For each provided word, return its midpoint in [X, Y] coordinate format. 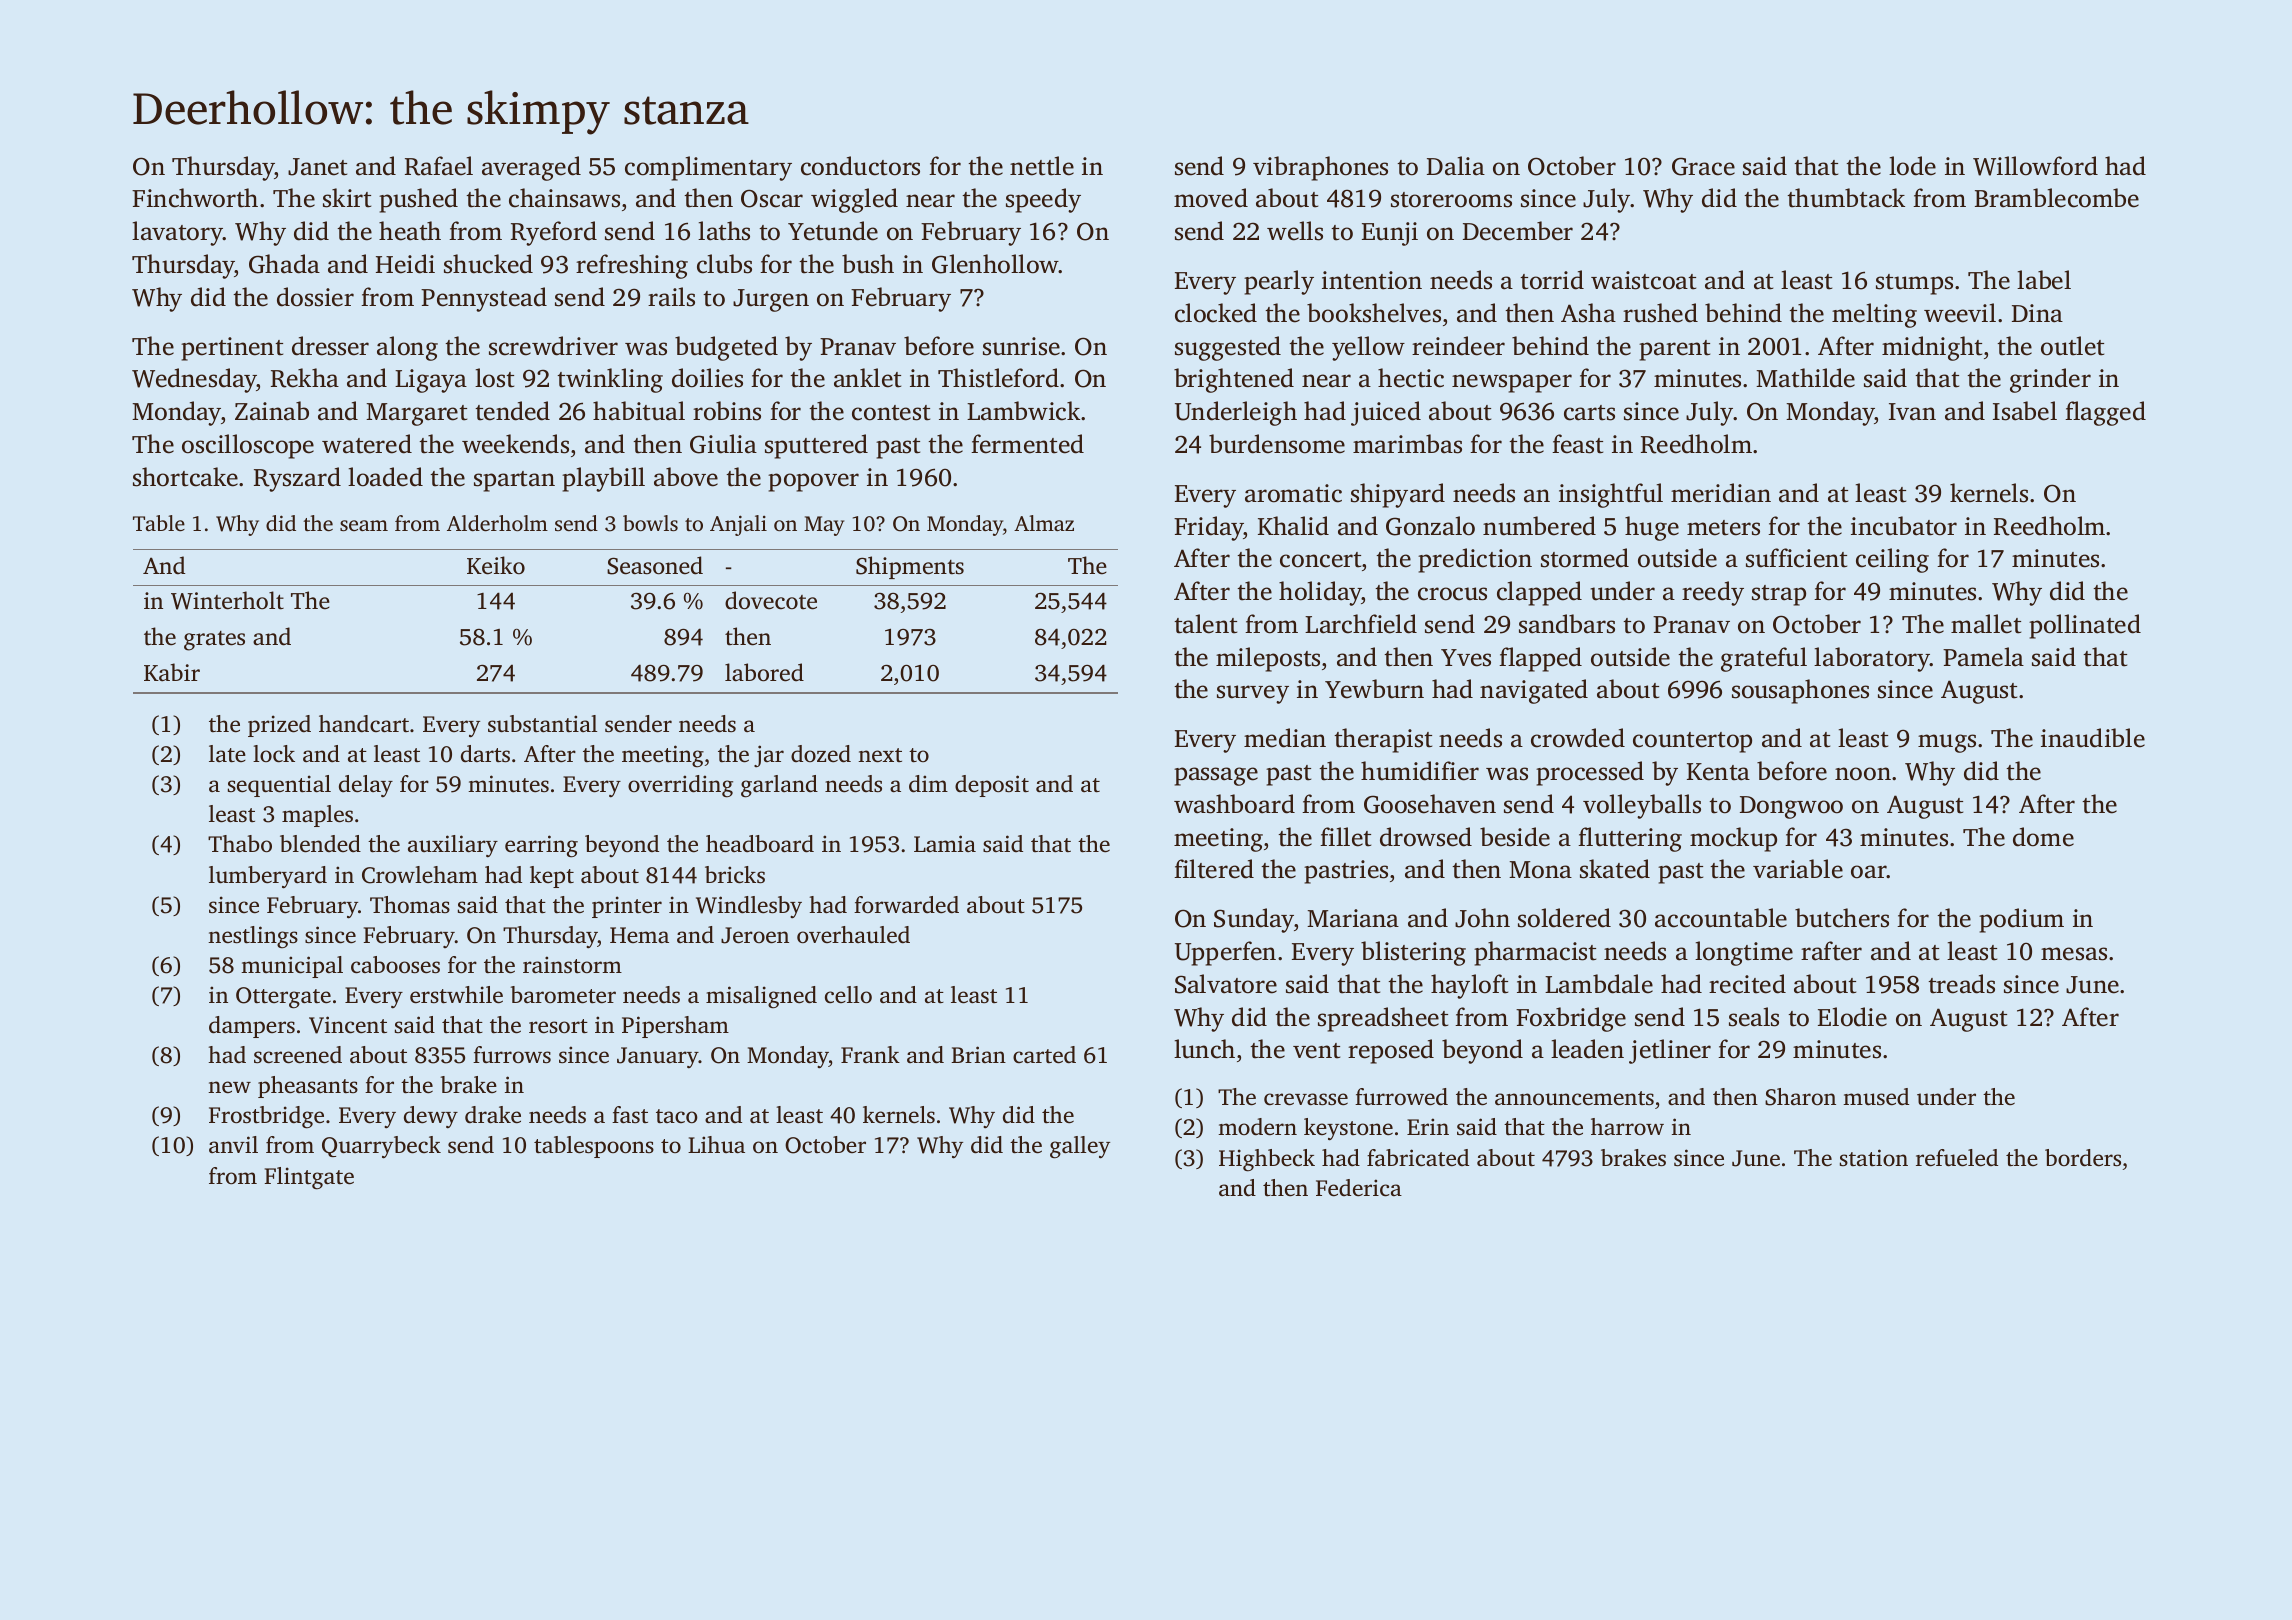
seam [364, 525]
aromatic [1293, 493]
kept [552, 877]
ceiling [1892, 560]
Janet [317, 167]
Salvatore [1226, 984]
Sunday [1254, 920]
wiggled [854, 200]
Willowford [2035, 166]
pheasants [308, 1087]
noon [1863, 774]
